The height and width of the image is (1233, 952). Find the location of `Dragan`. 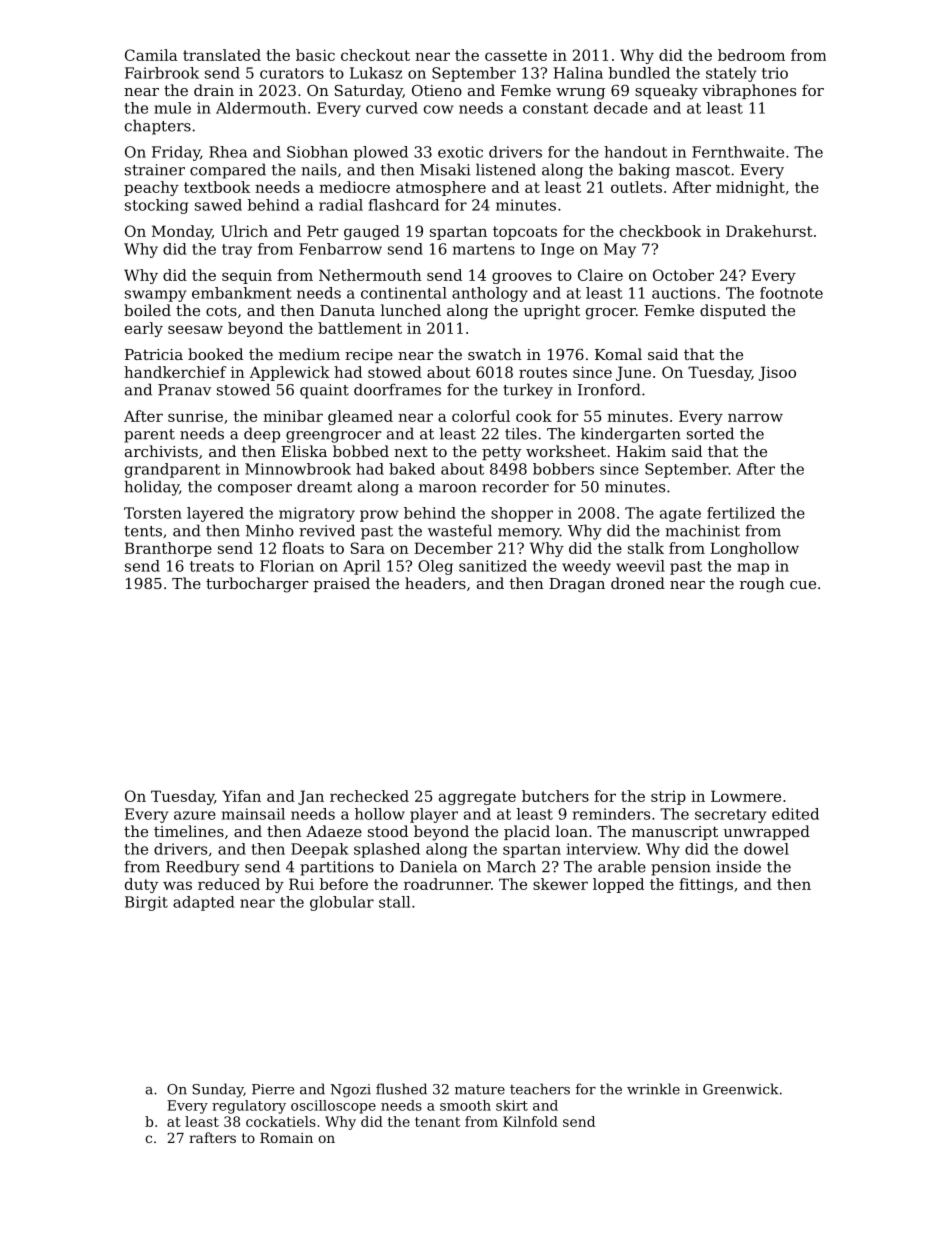

Dragan is located at coordinates (577, 585).
